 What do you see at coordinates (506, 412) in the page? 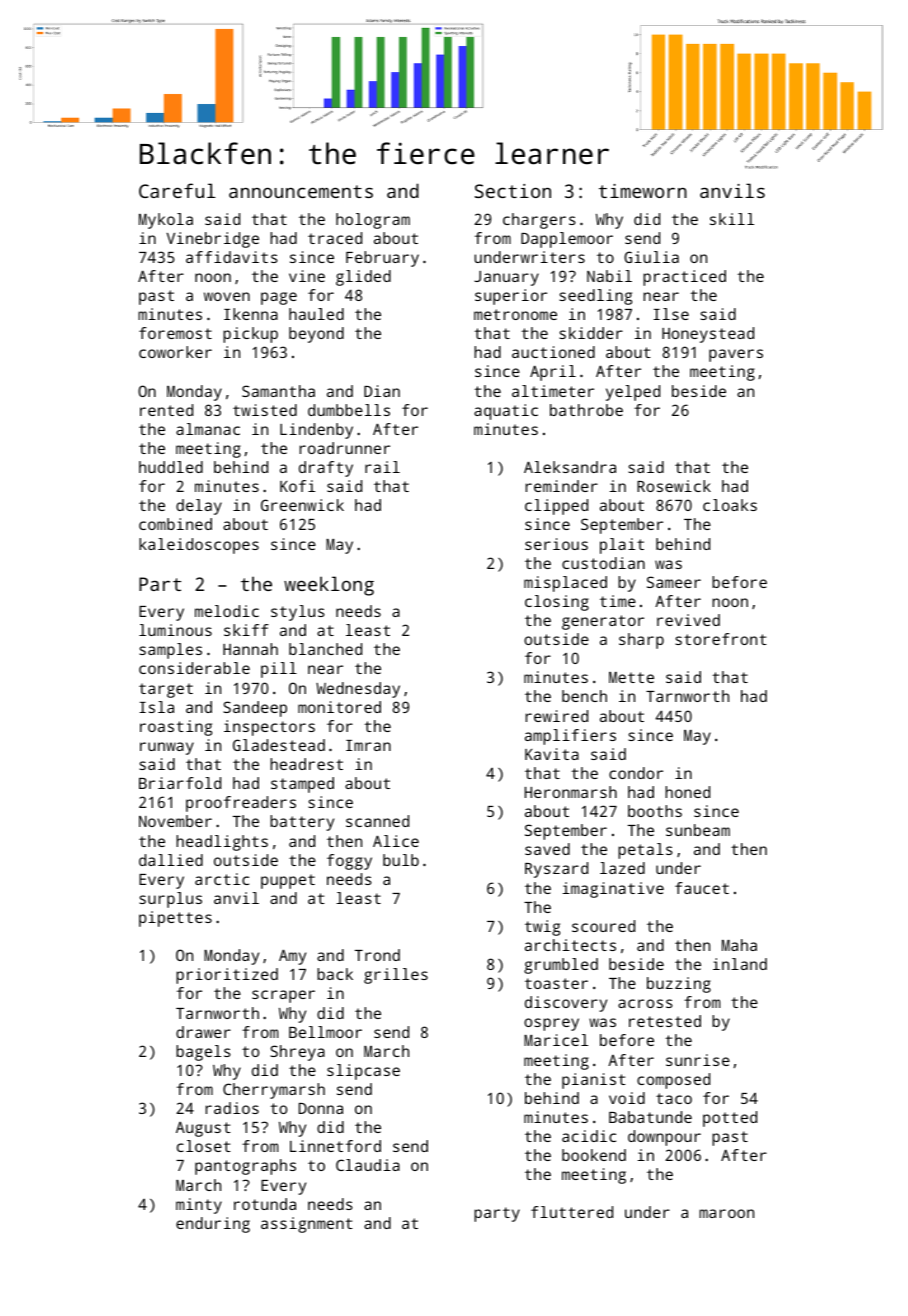
I see `aquatic` at bounding box center [506, 412].
